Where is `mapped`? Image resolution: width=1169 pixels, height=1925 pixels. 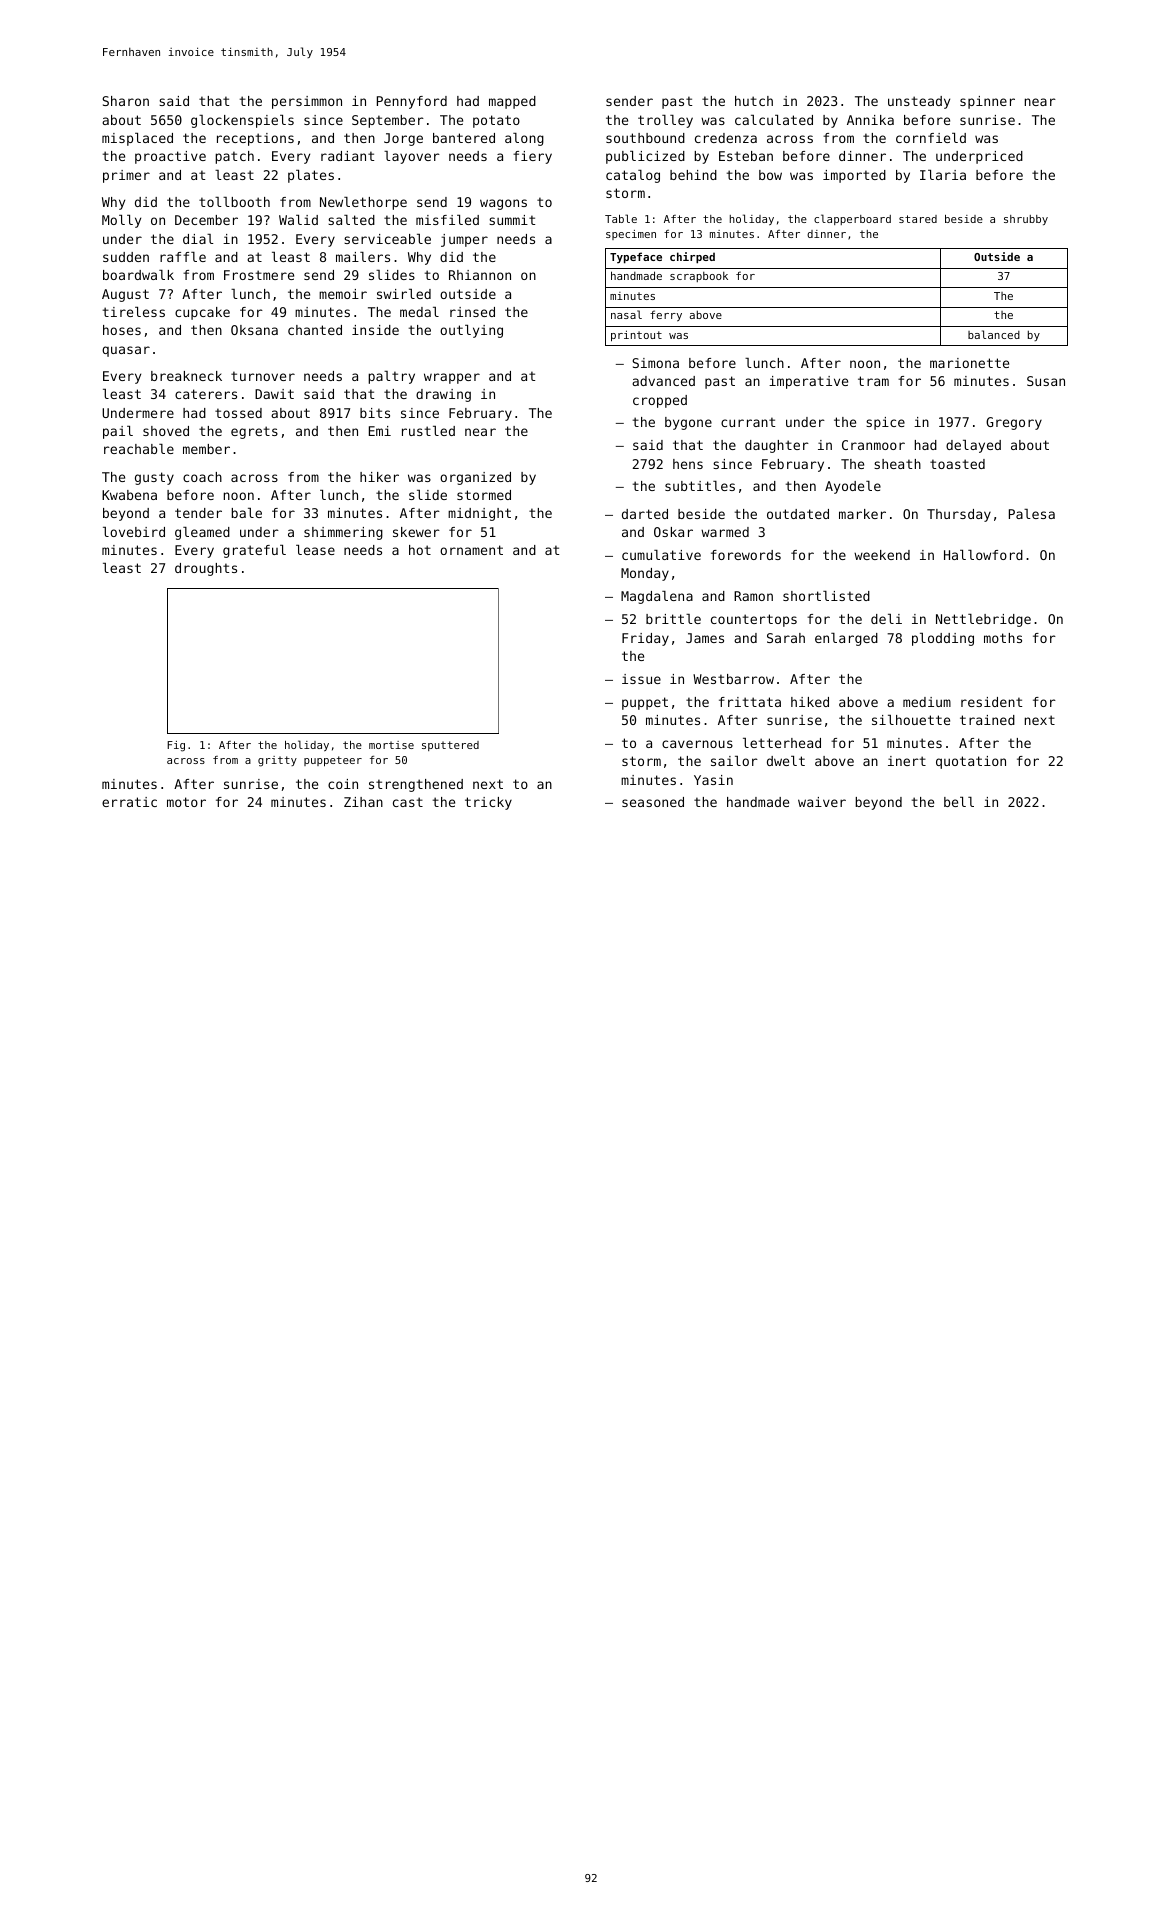 mapped is located at coordinates (512, 102).
